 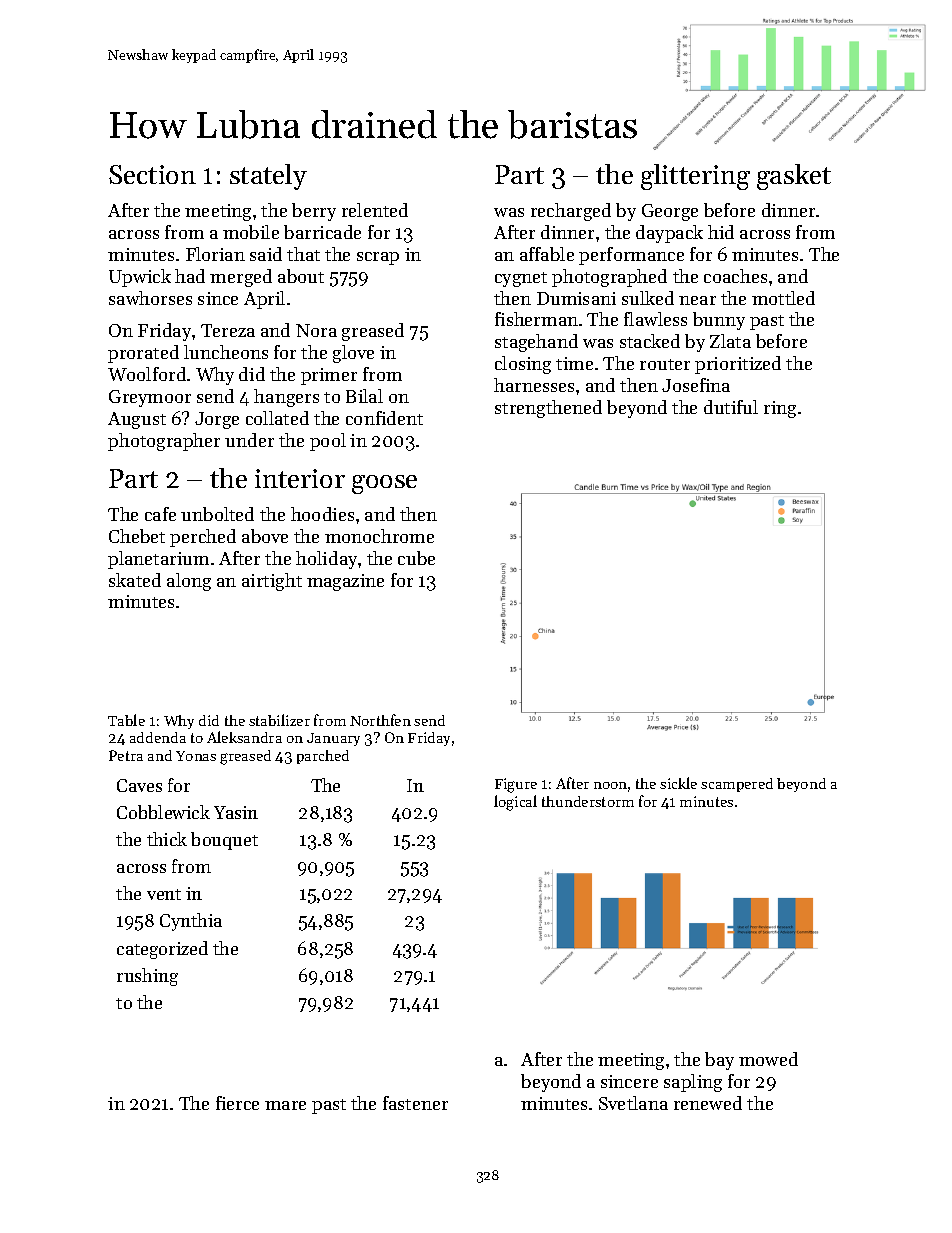 I want to click on dutiful, so click(x=731, y=407).
